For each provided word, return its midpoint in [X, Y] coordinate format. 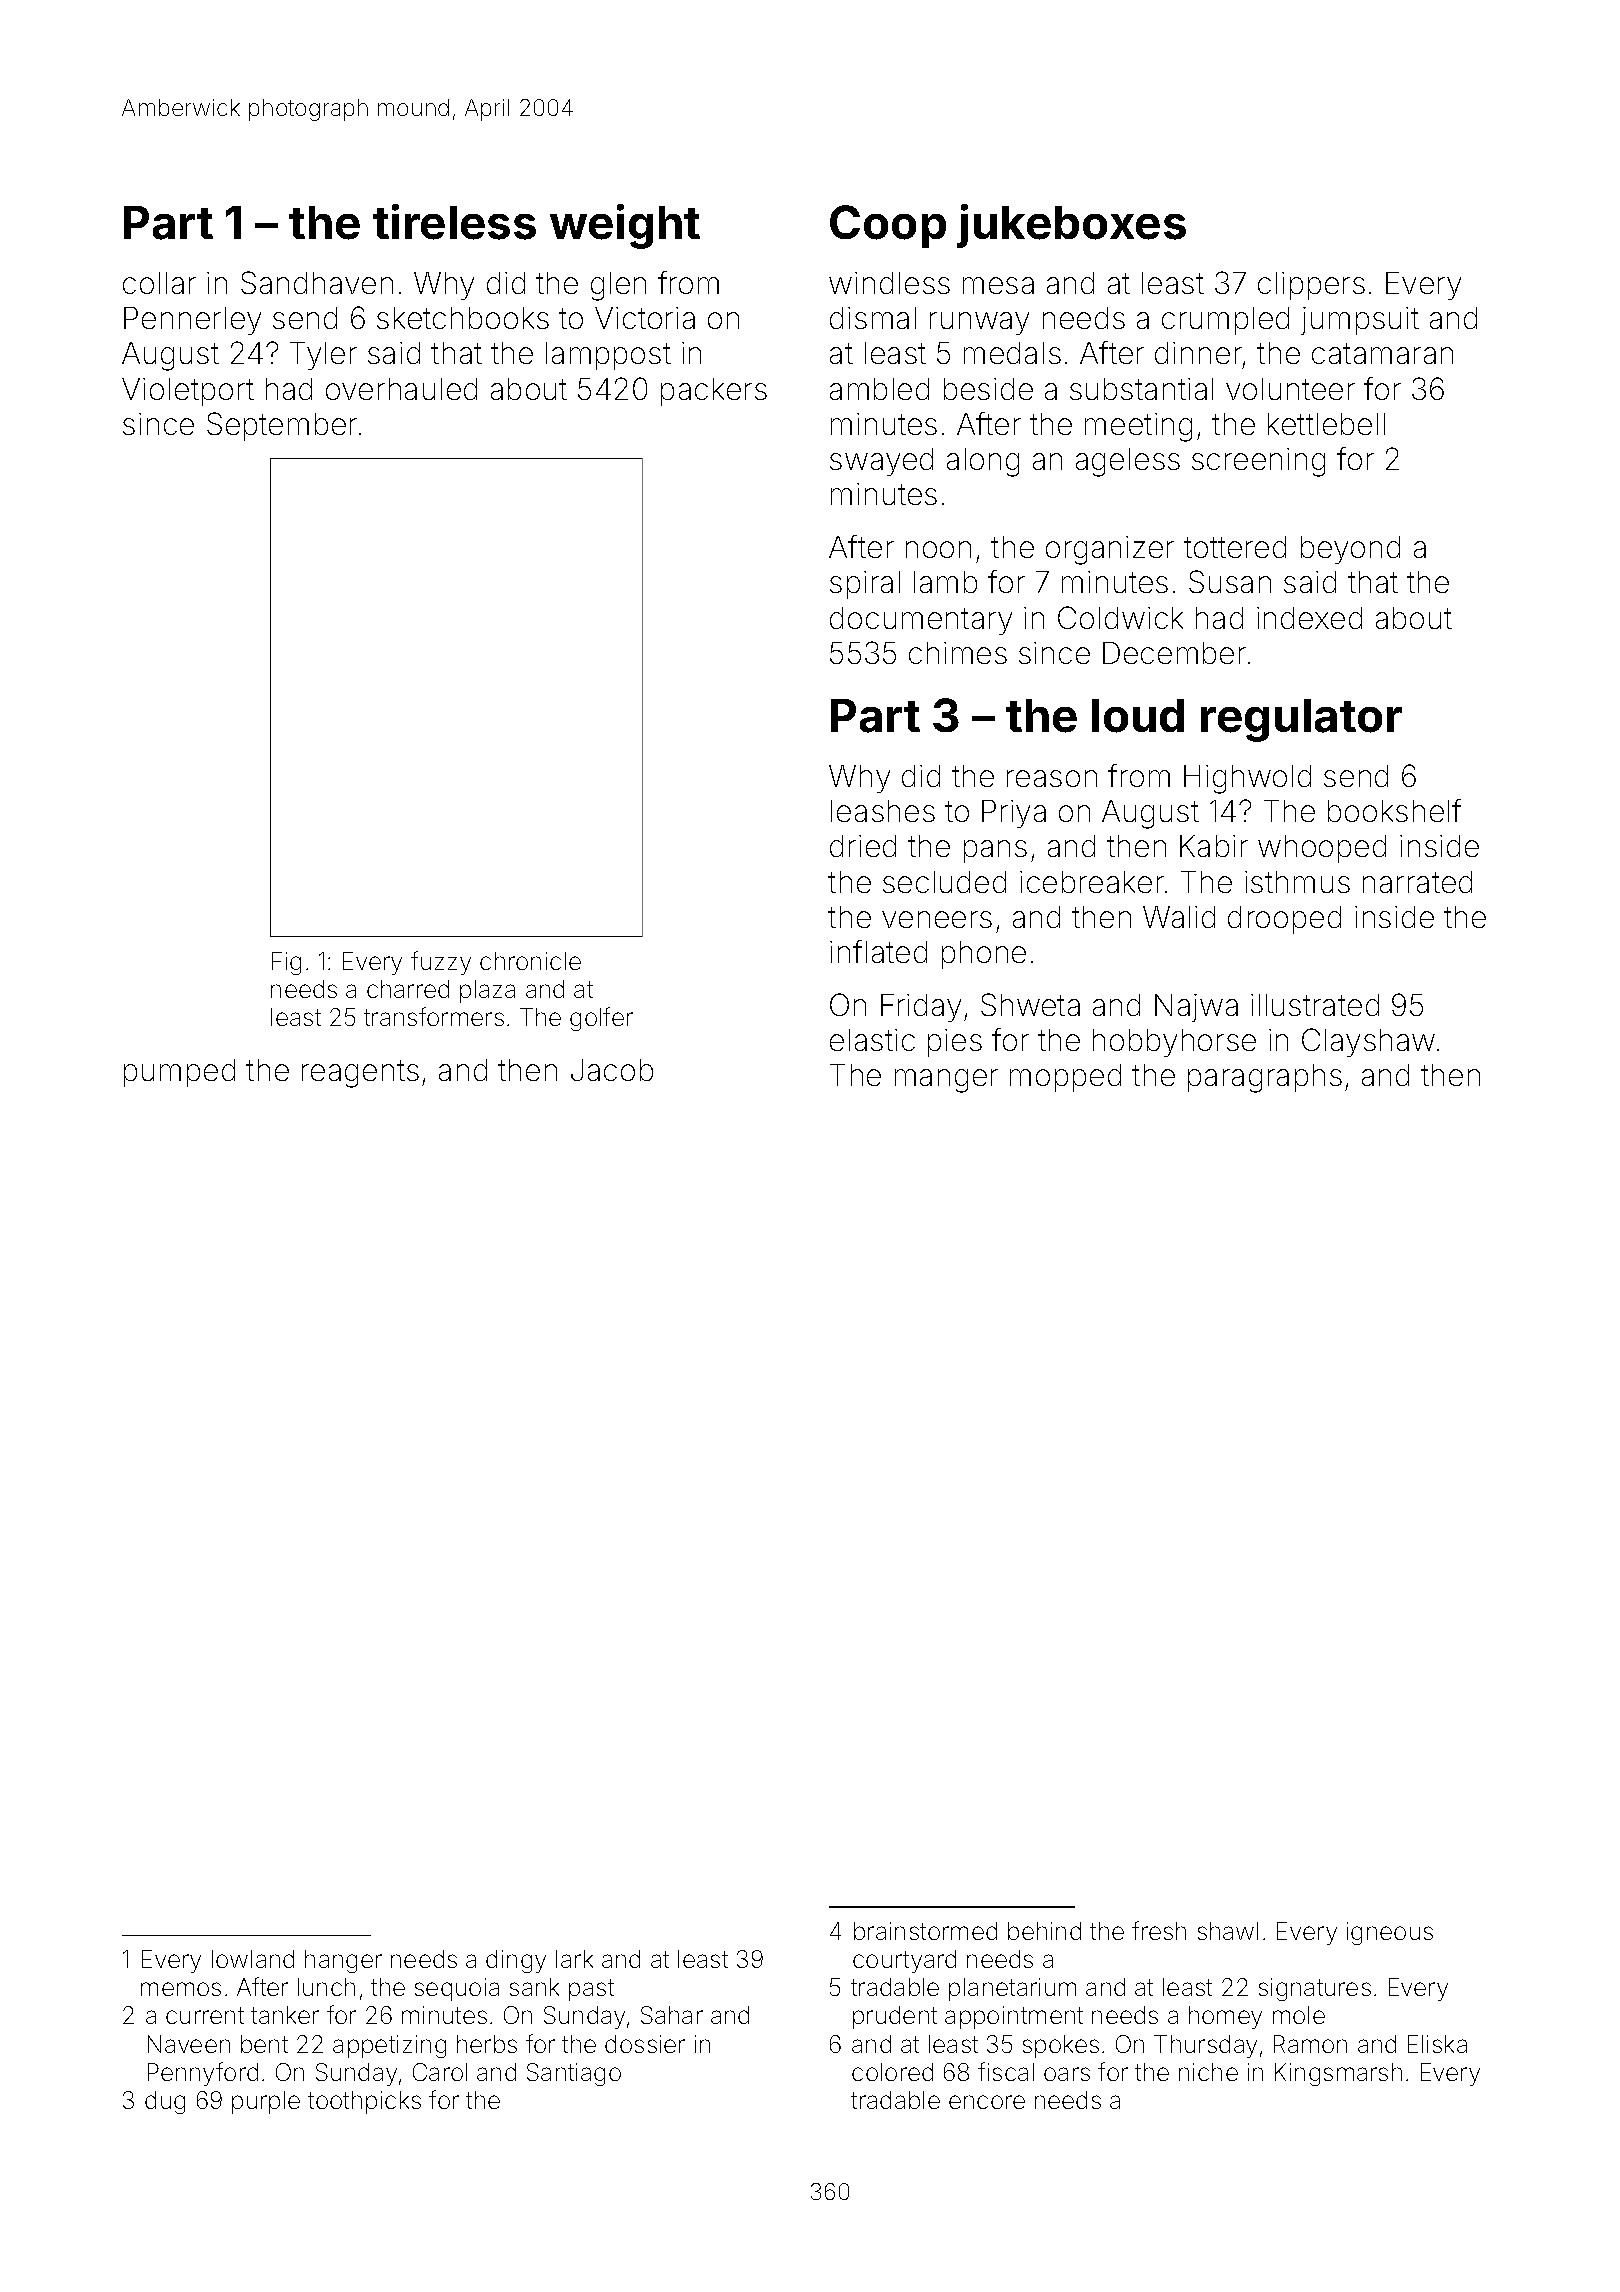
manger [946, 1081]
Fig [286, 963]
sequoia [457, 1989]
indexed [1309, 618]
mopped [1065, 1078]
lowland [253, 1959]
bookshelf [1394, 810]
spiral [865, 585]
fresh [1159, 1930]
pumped [179, 1073]
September [282, 426]
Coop [888, 226]
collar [159, 283]
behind [1044, 1931]
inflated [878, 951]
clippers [1311, 286]
